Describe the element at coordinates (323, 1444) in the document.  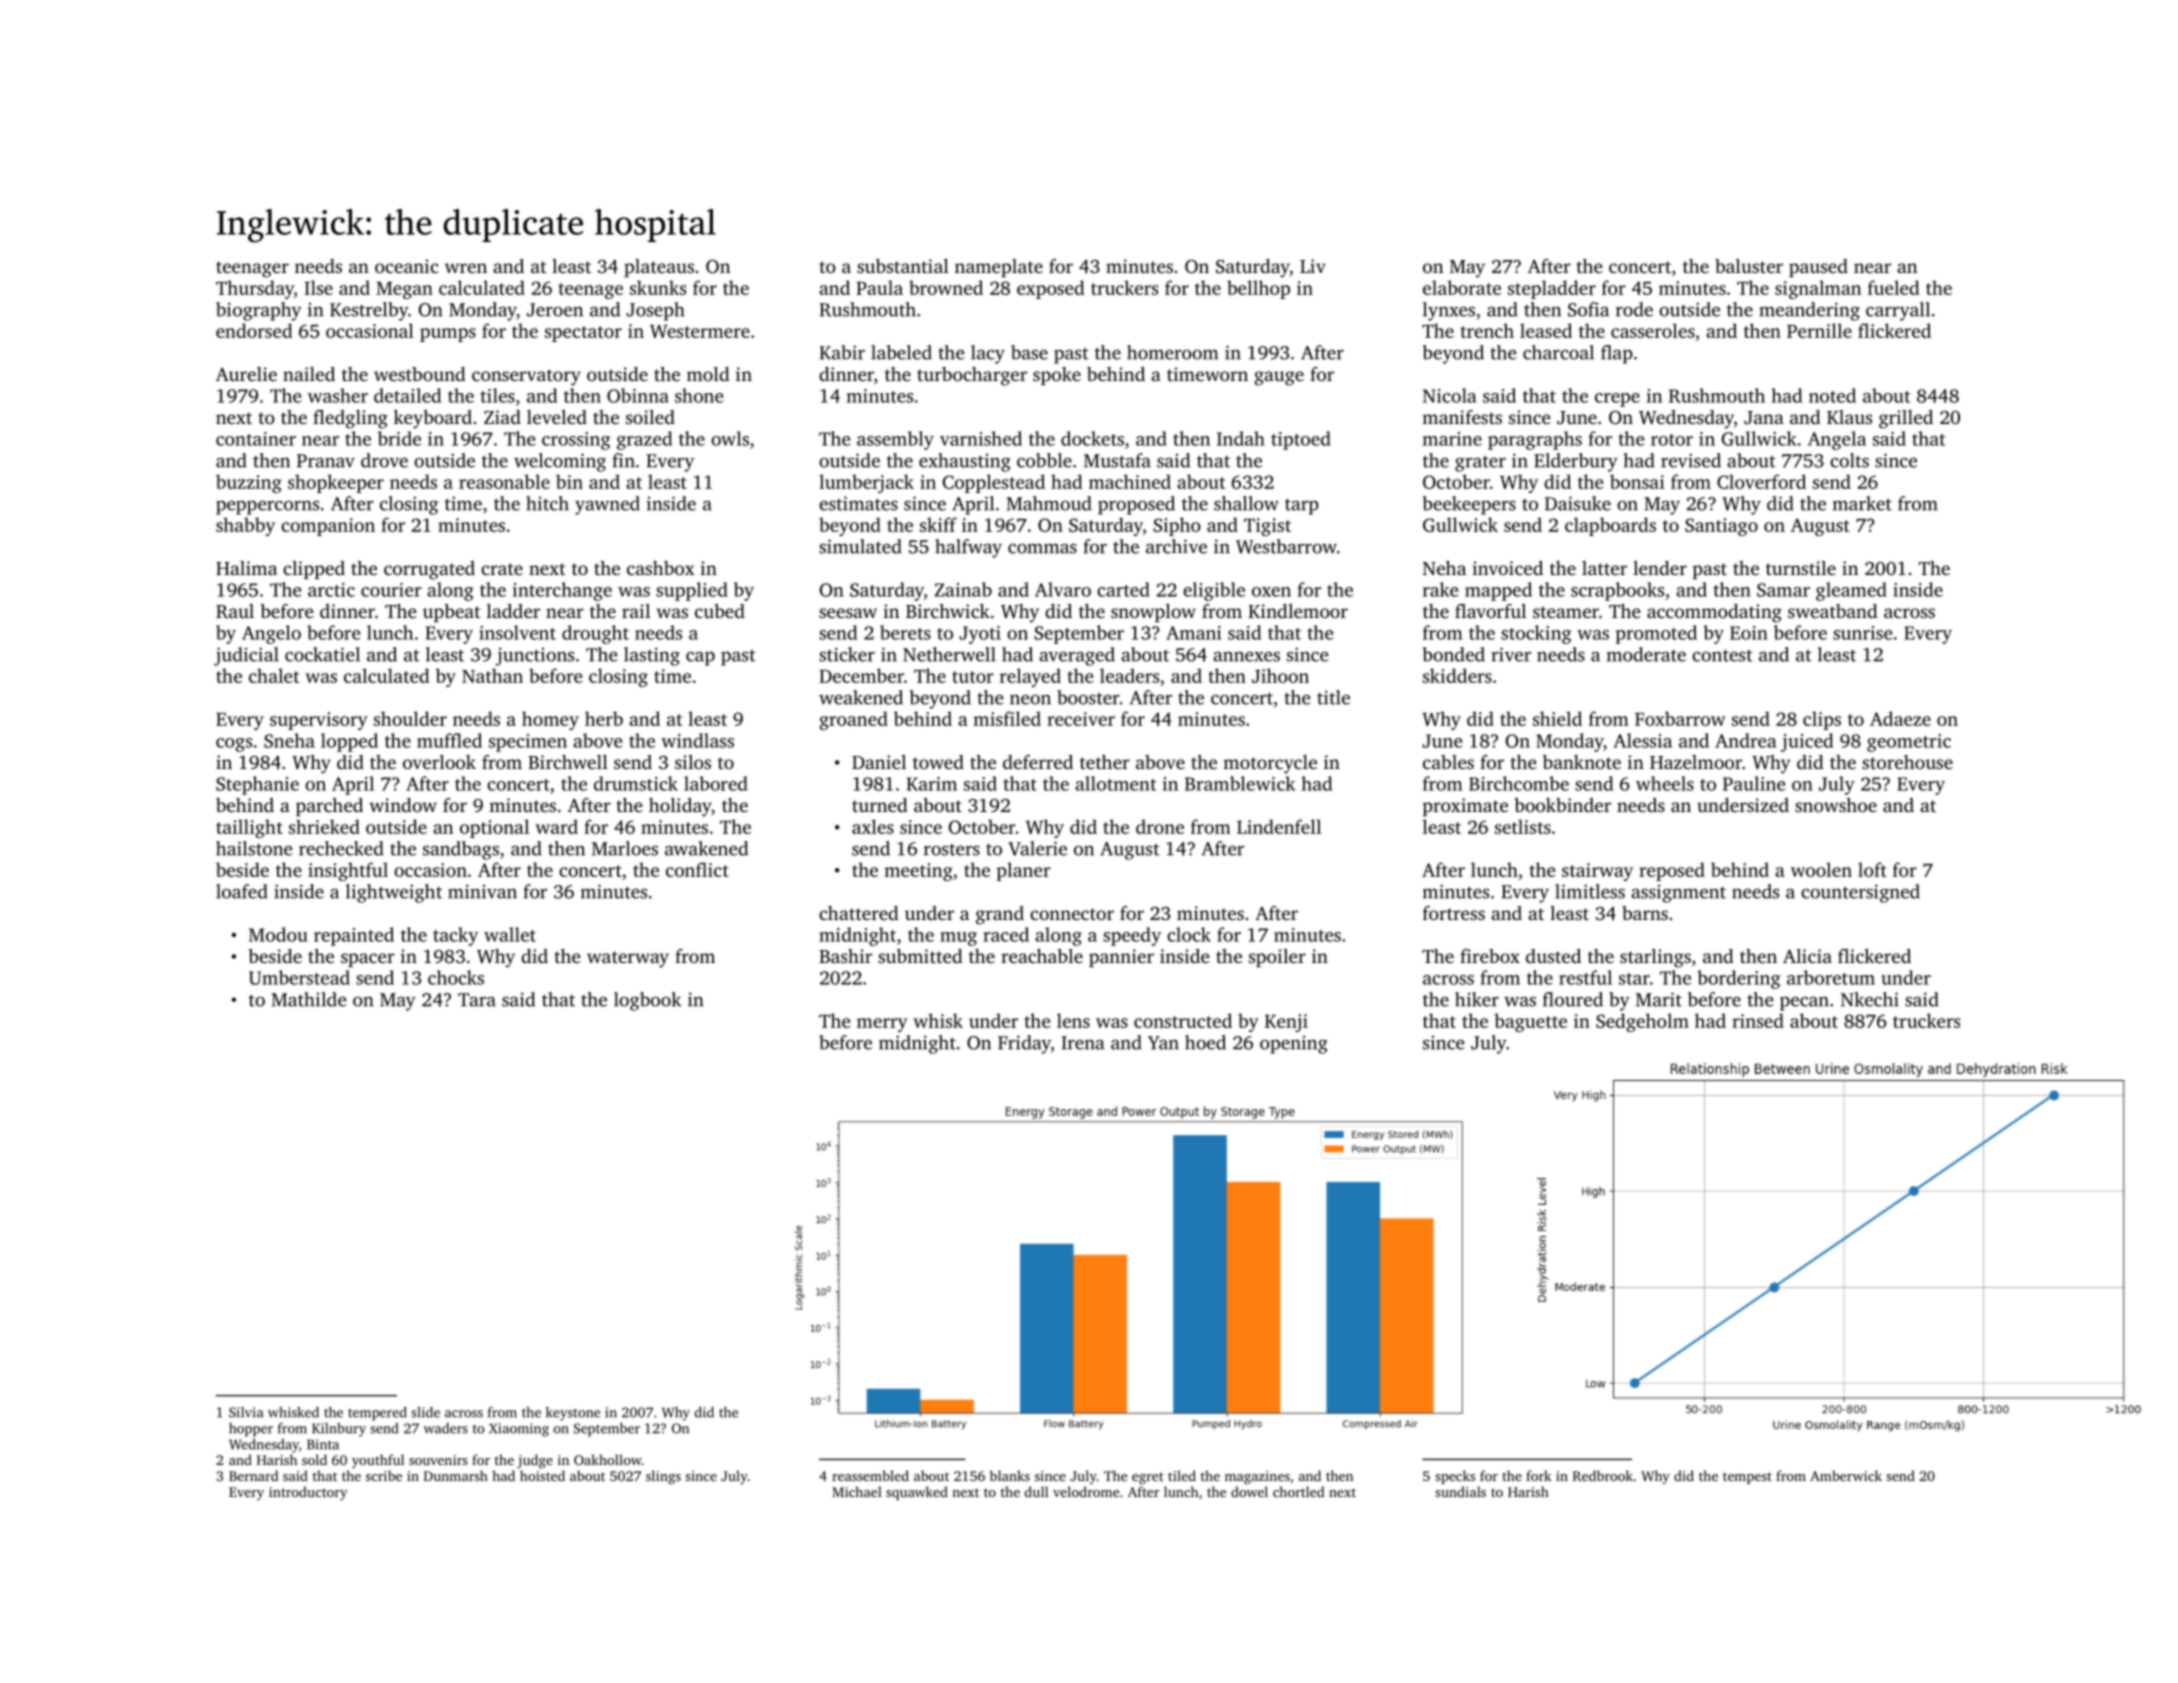
I see `Binta` at that location.
